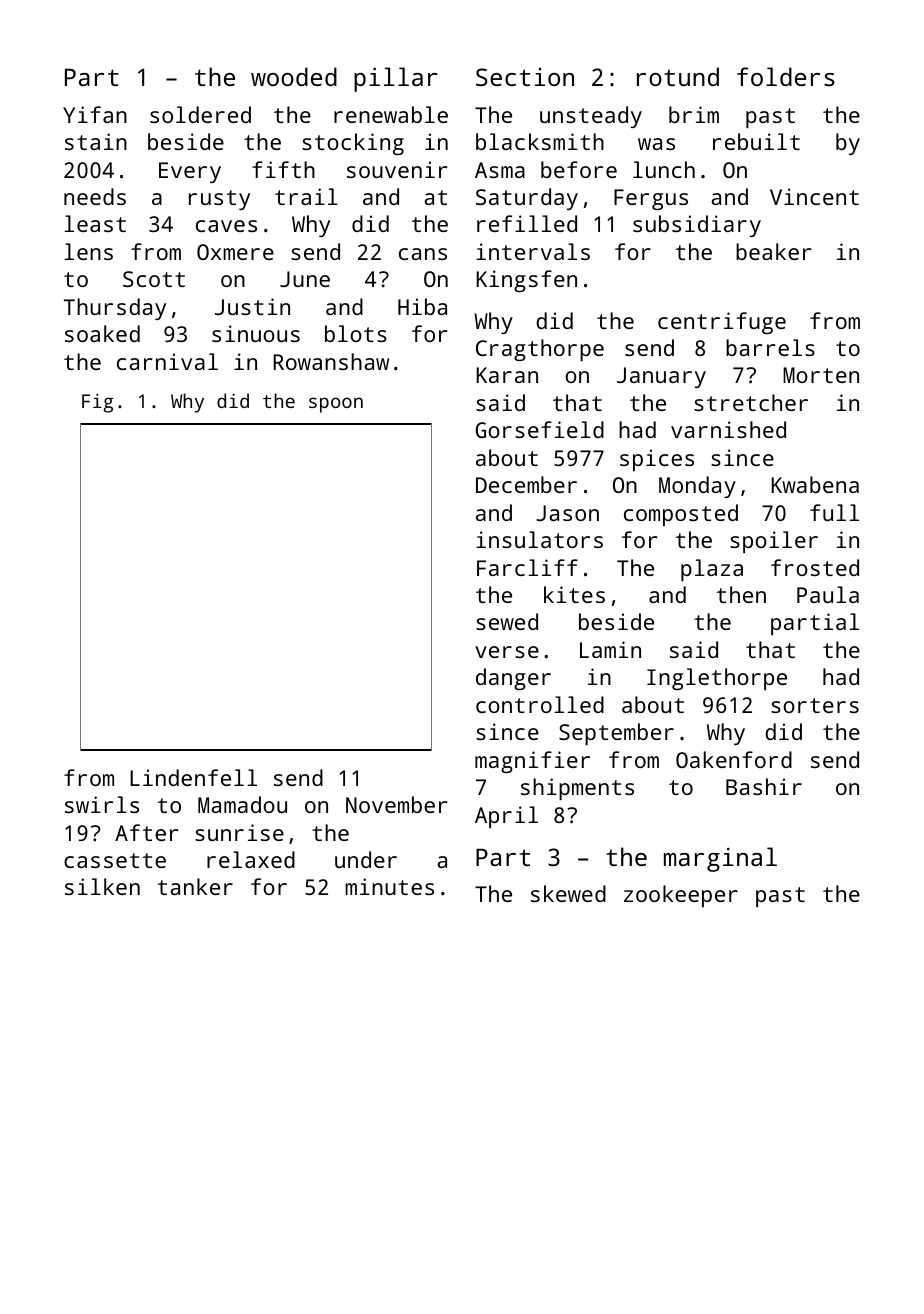 The image size is (924, 1314). Describe the element at coordinates (195, 886) in the screenshot. I see `tanker` at that location.
